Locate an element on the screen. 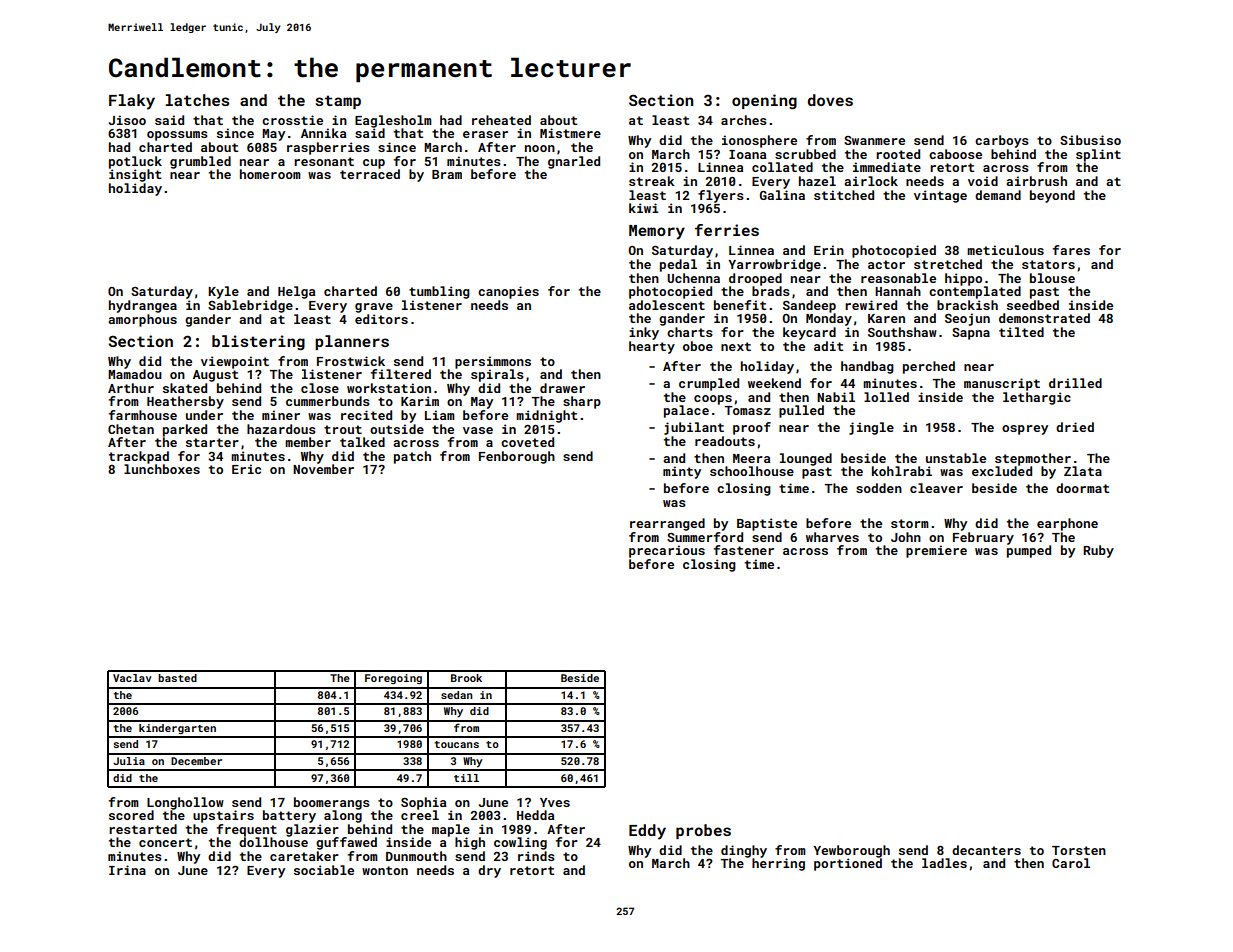  November is located at coordinates (323, 469).
